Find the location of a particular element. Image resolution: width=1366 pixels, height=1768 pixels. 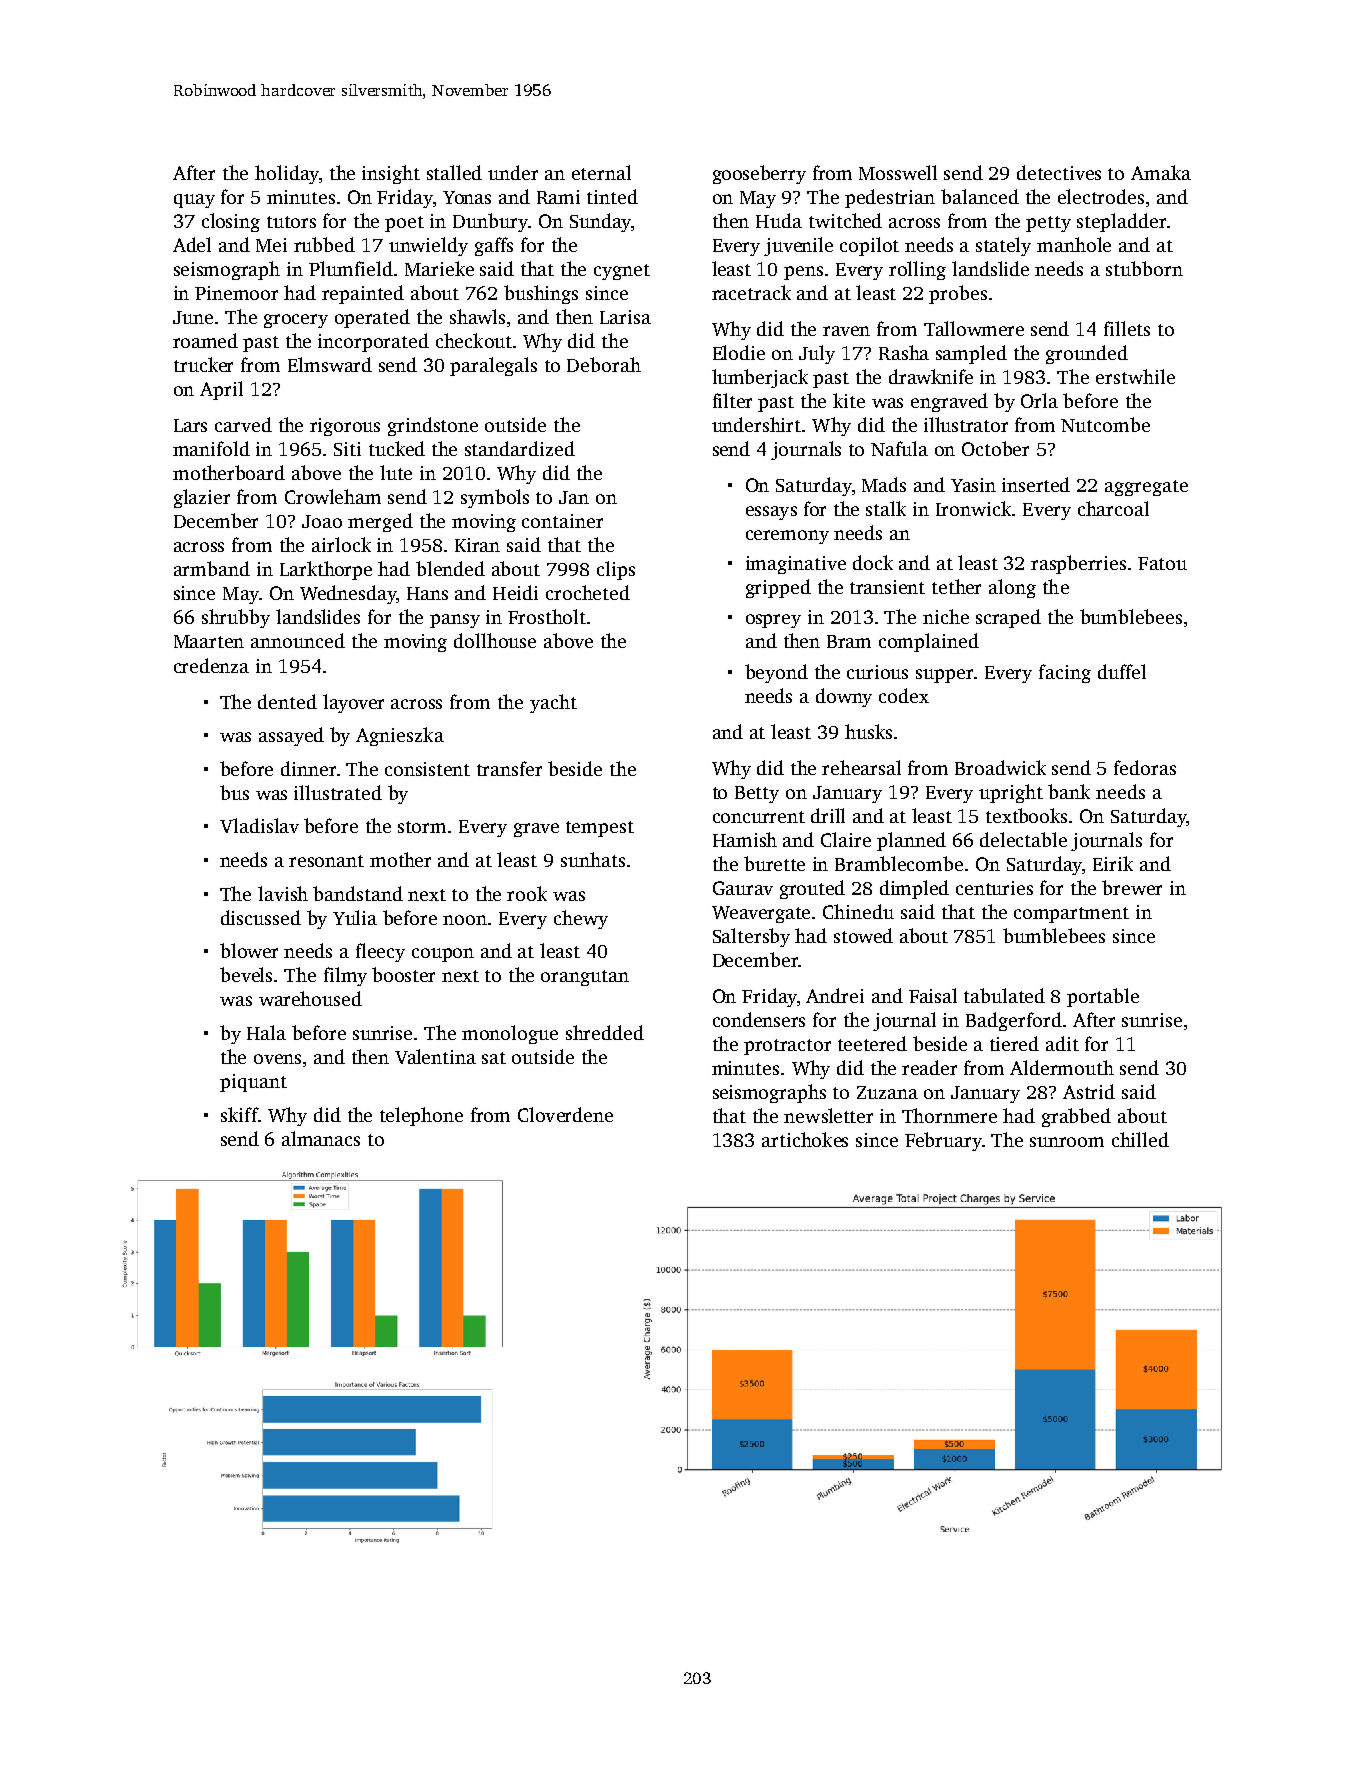

Betty is located at coordinates (757, 794).
